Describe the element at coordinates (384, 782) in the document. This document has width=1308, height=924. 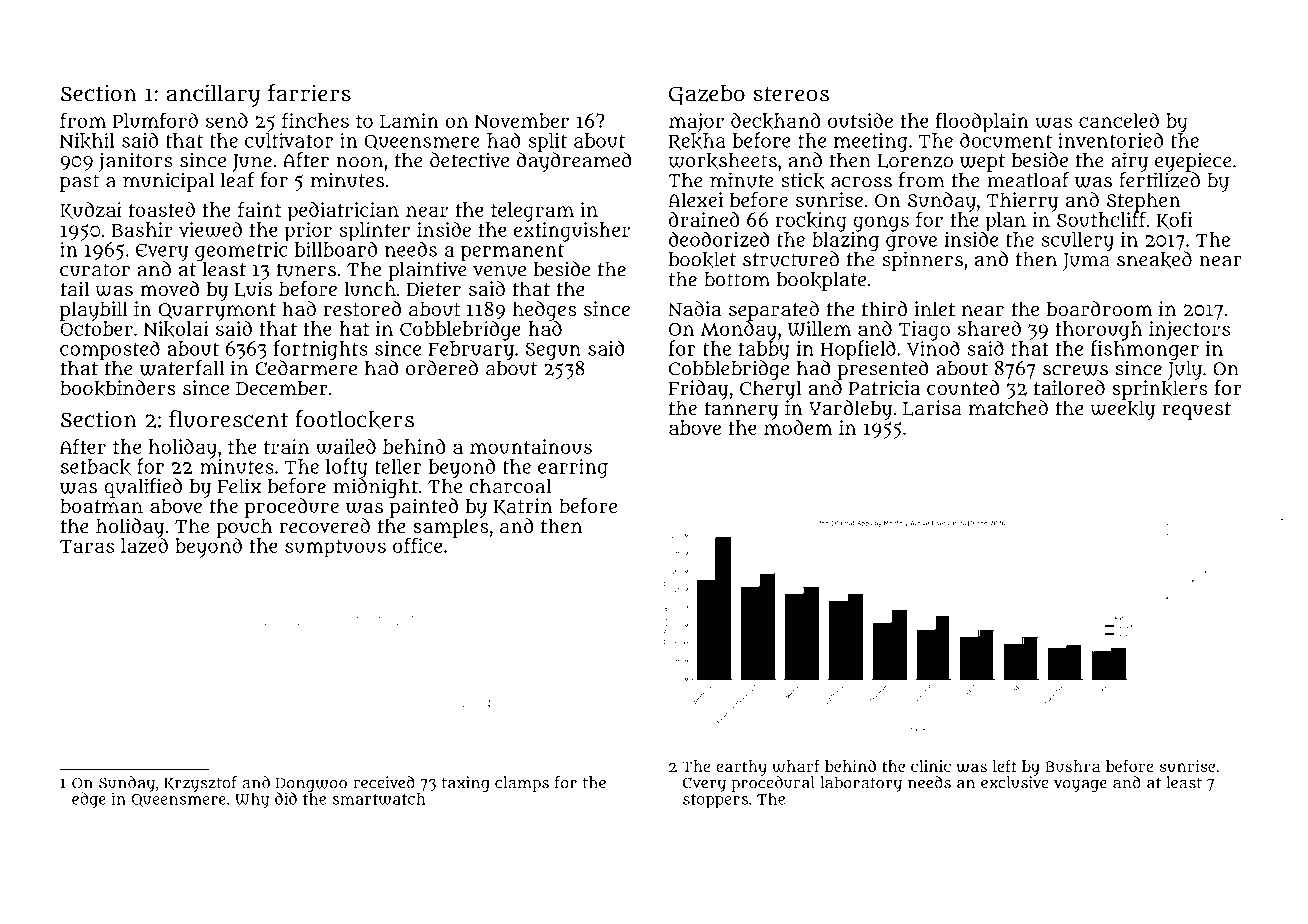
I see `received` at that location.
